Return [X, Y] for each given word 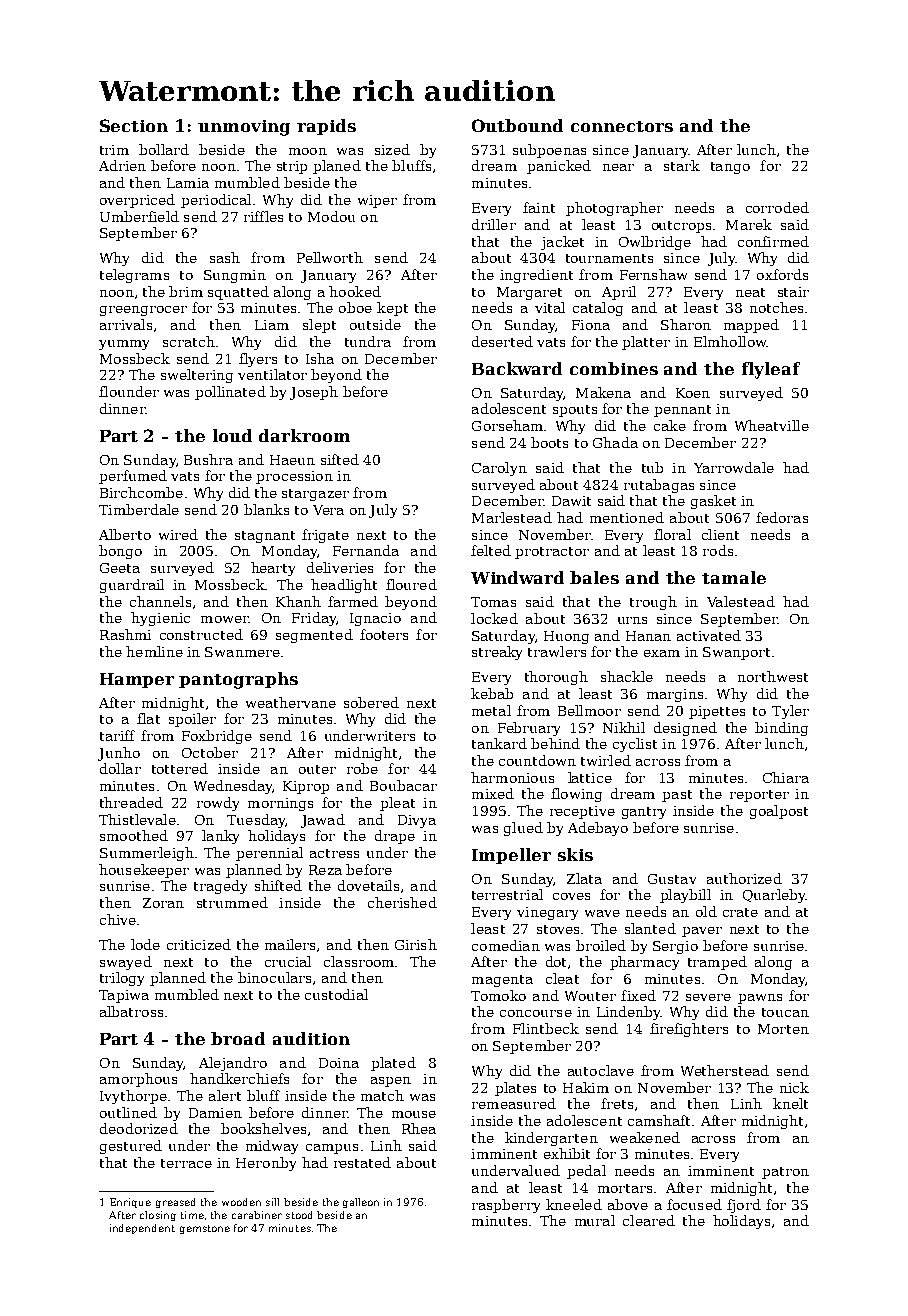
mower [225, 619]
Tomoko [498, 995]
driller [494, 224]
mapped [751, 326]
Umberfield [139, 216]
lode [145, 944]
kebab [492, 693]
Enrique [130, 1203]
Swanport [736, 653]
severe [708, 997]
